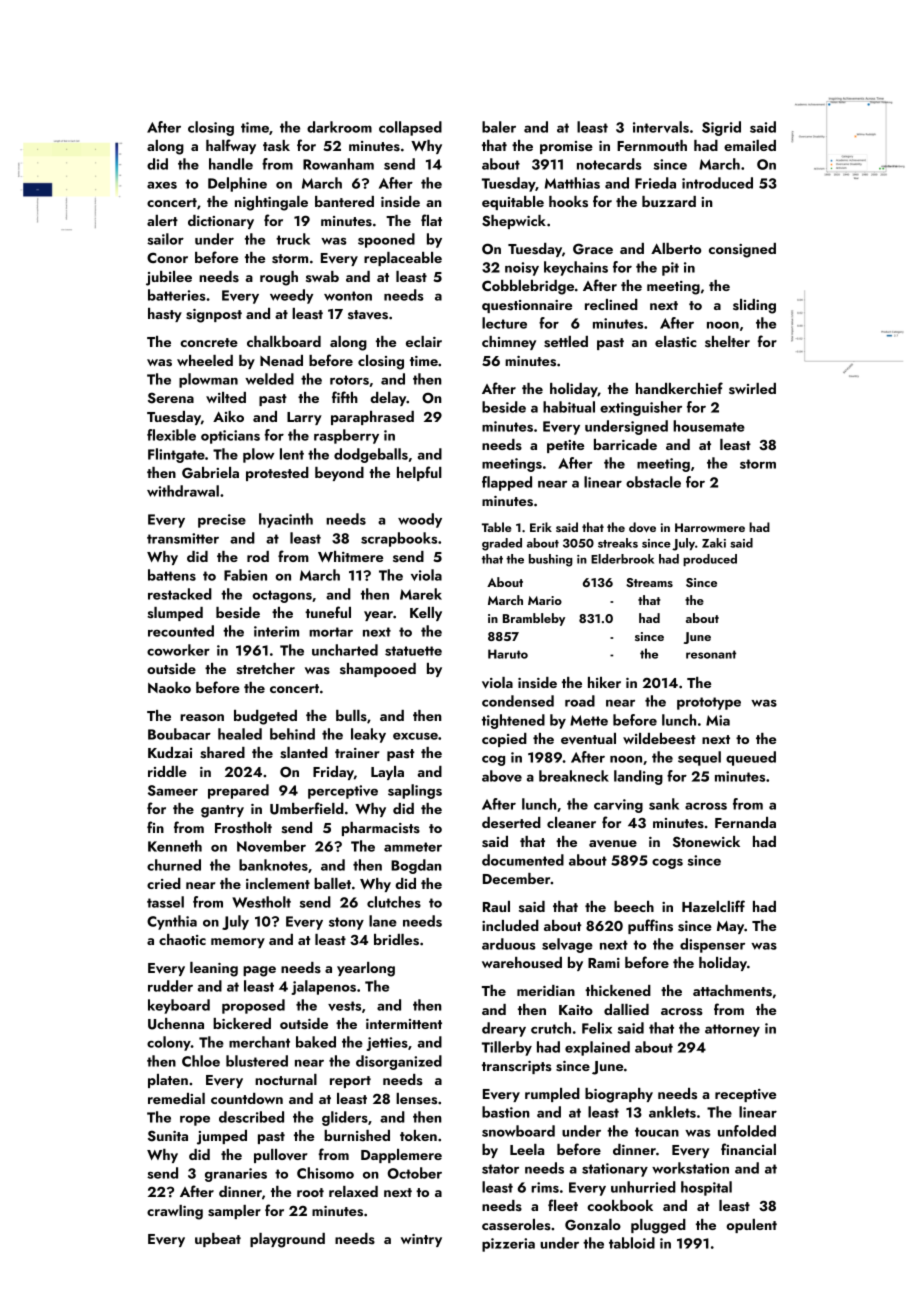  Describe the element at coordinates (404, 1024) in the screenshot. I see `intermittent` at that location.
